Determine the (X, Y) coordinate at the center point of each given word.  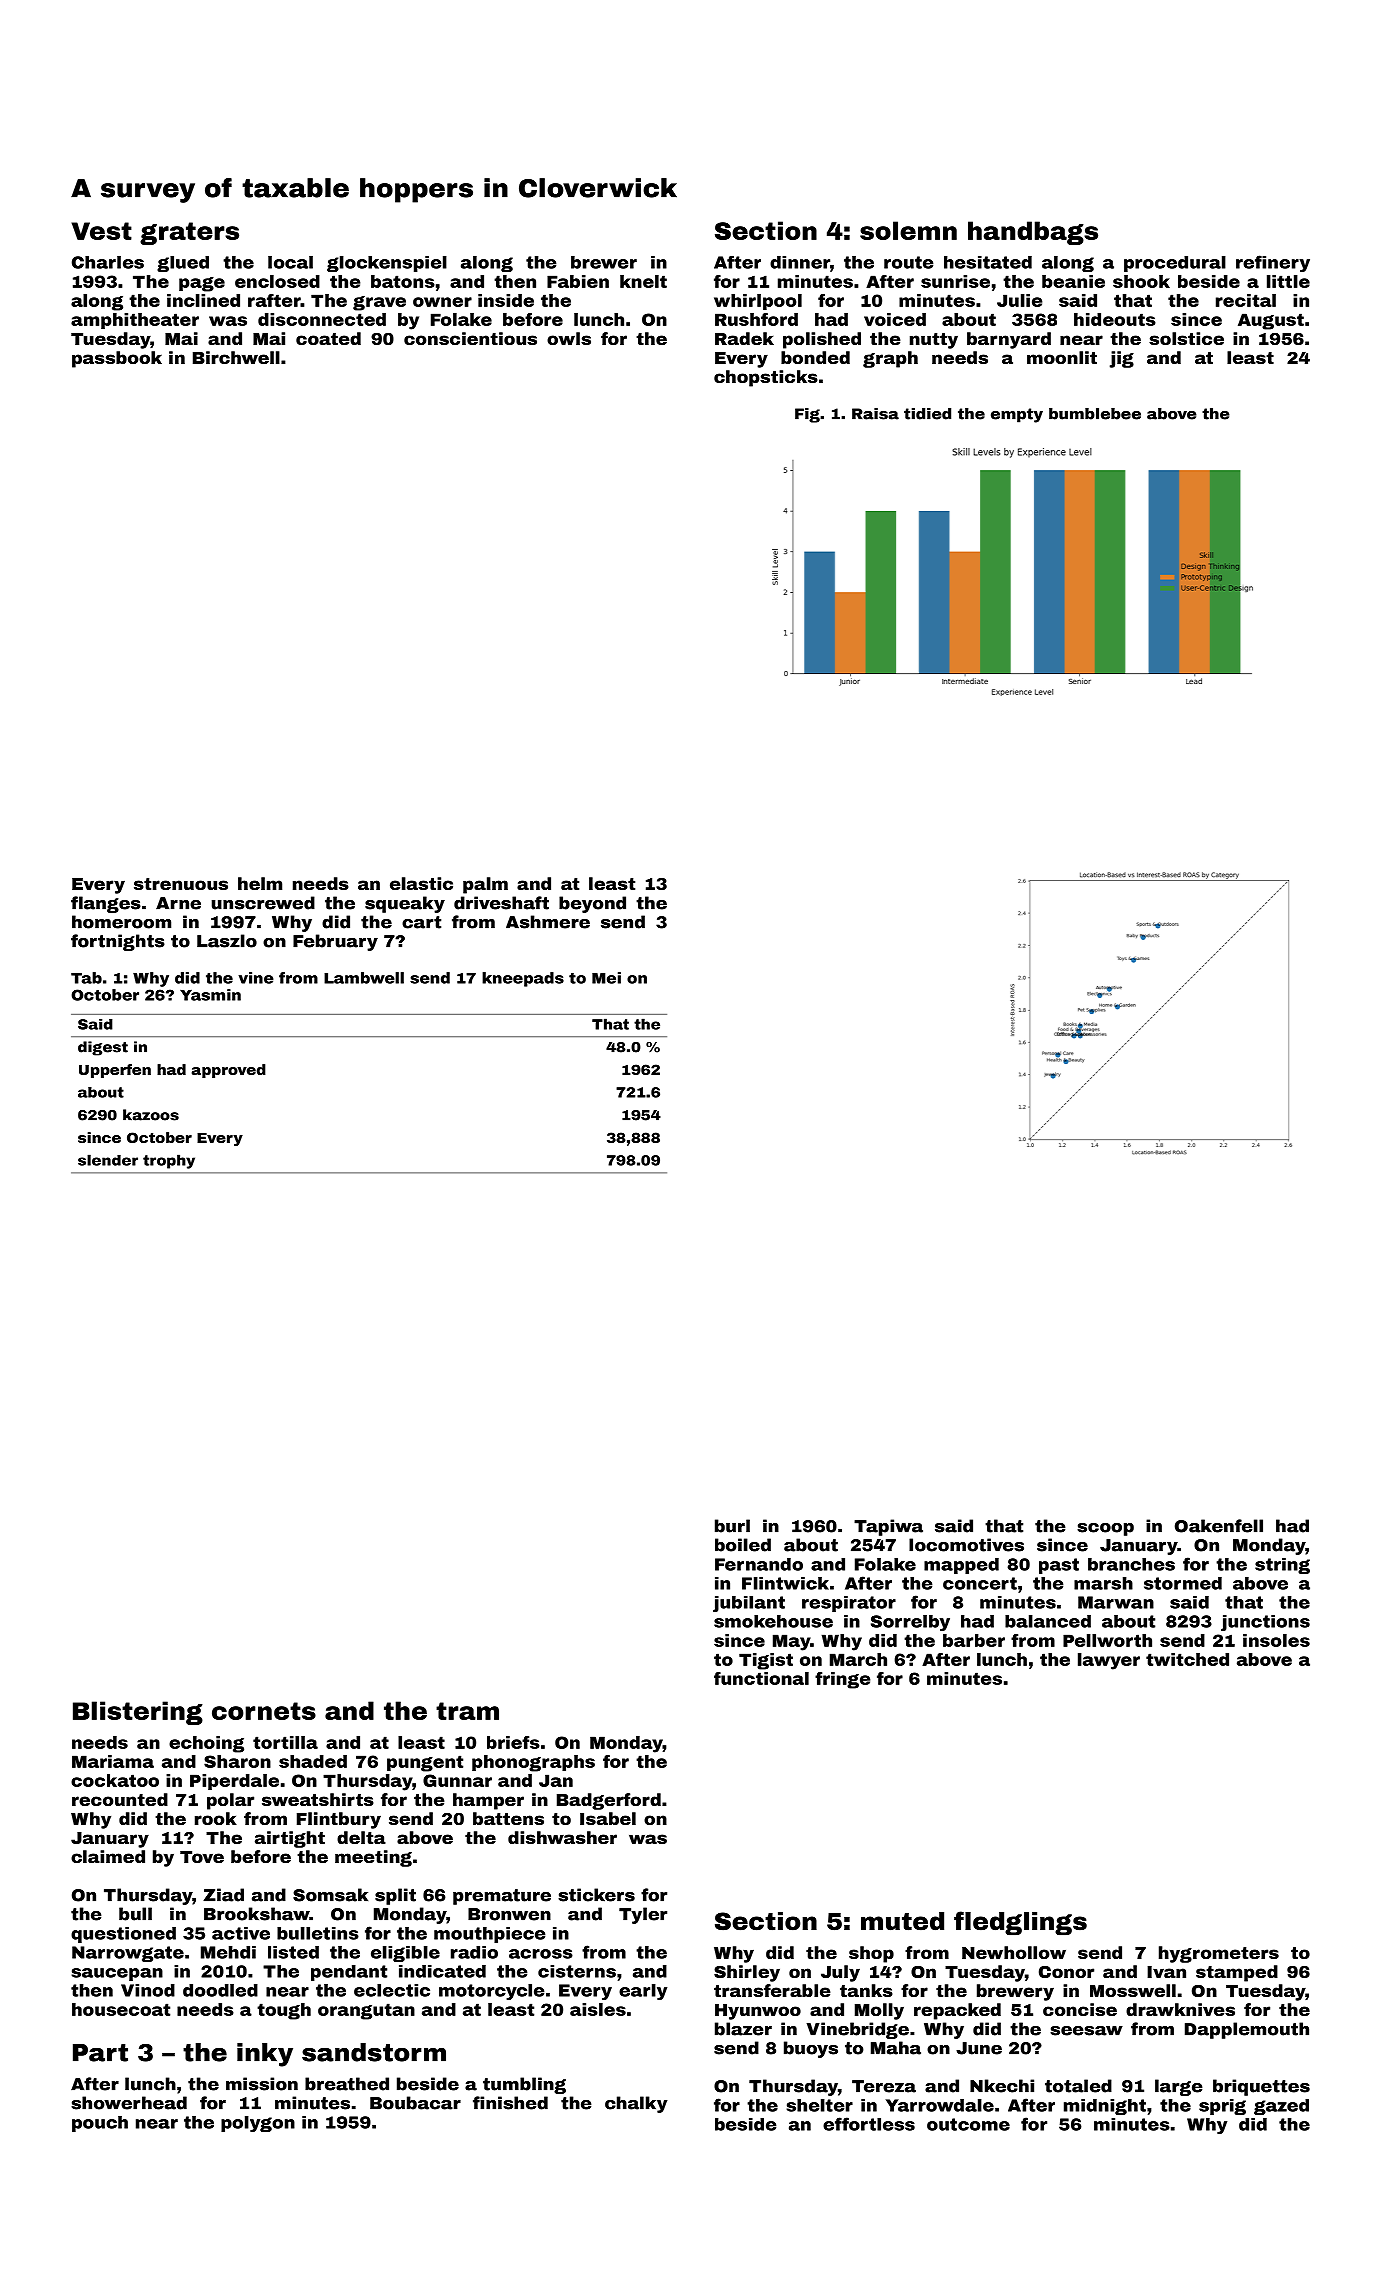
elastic (421, 883)
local (290, 262)
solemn (908, 230)
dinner (800, 262)
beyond (592, 904)
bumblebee (1095, 414)
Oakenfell (1219, 1526)
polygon (258, 2124)
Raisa (875, 414)
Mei (606, 978)
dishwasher (562, 1837)
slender (108, 1160)
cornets (264, 1711)
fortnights (118, 942)
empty (1017, 415)
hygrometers (1219, 1954)
